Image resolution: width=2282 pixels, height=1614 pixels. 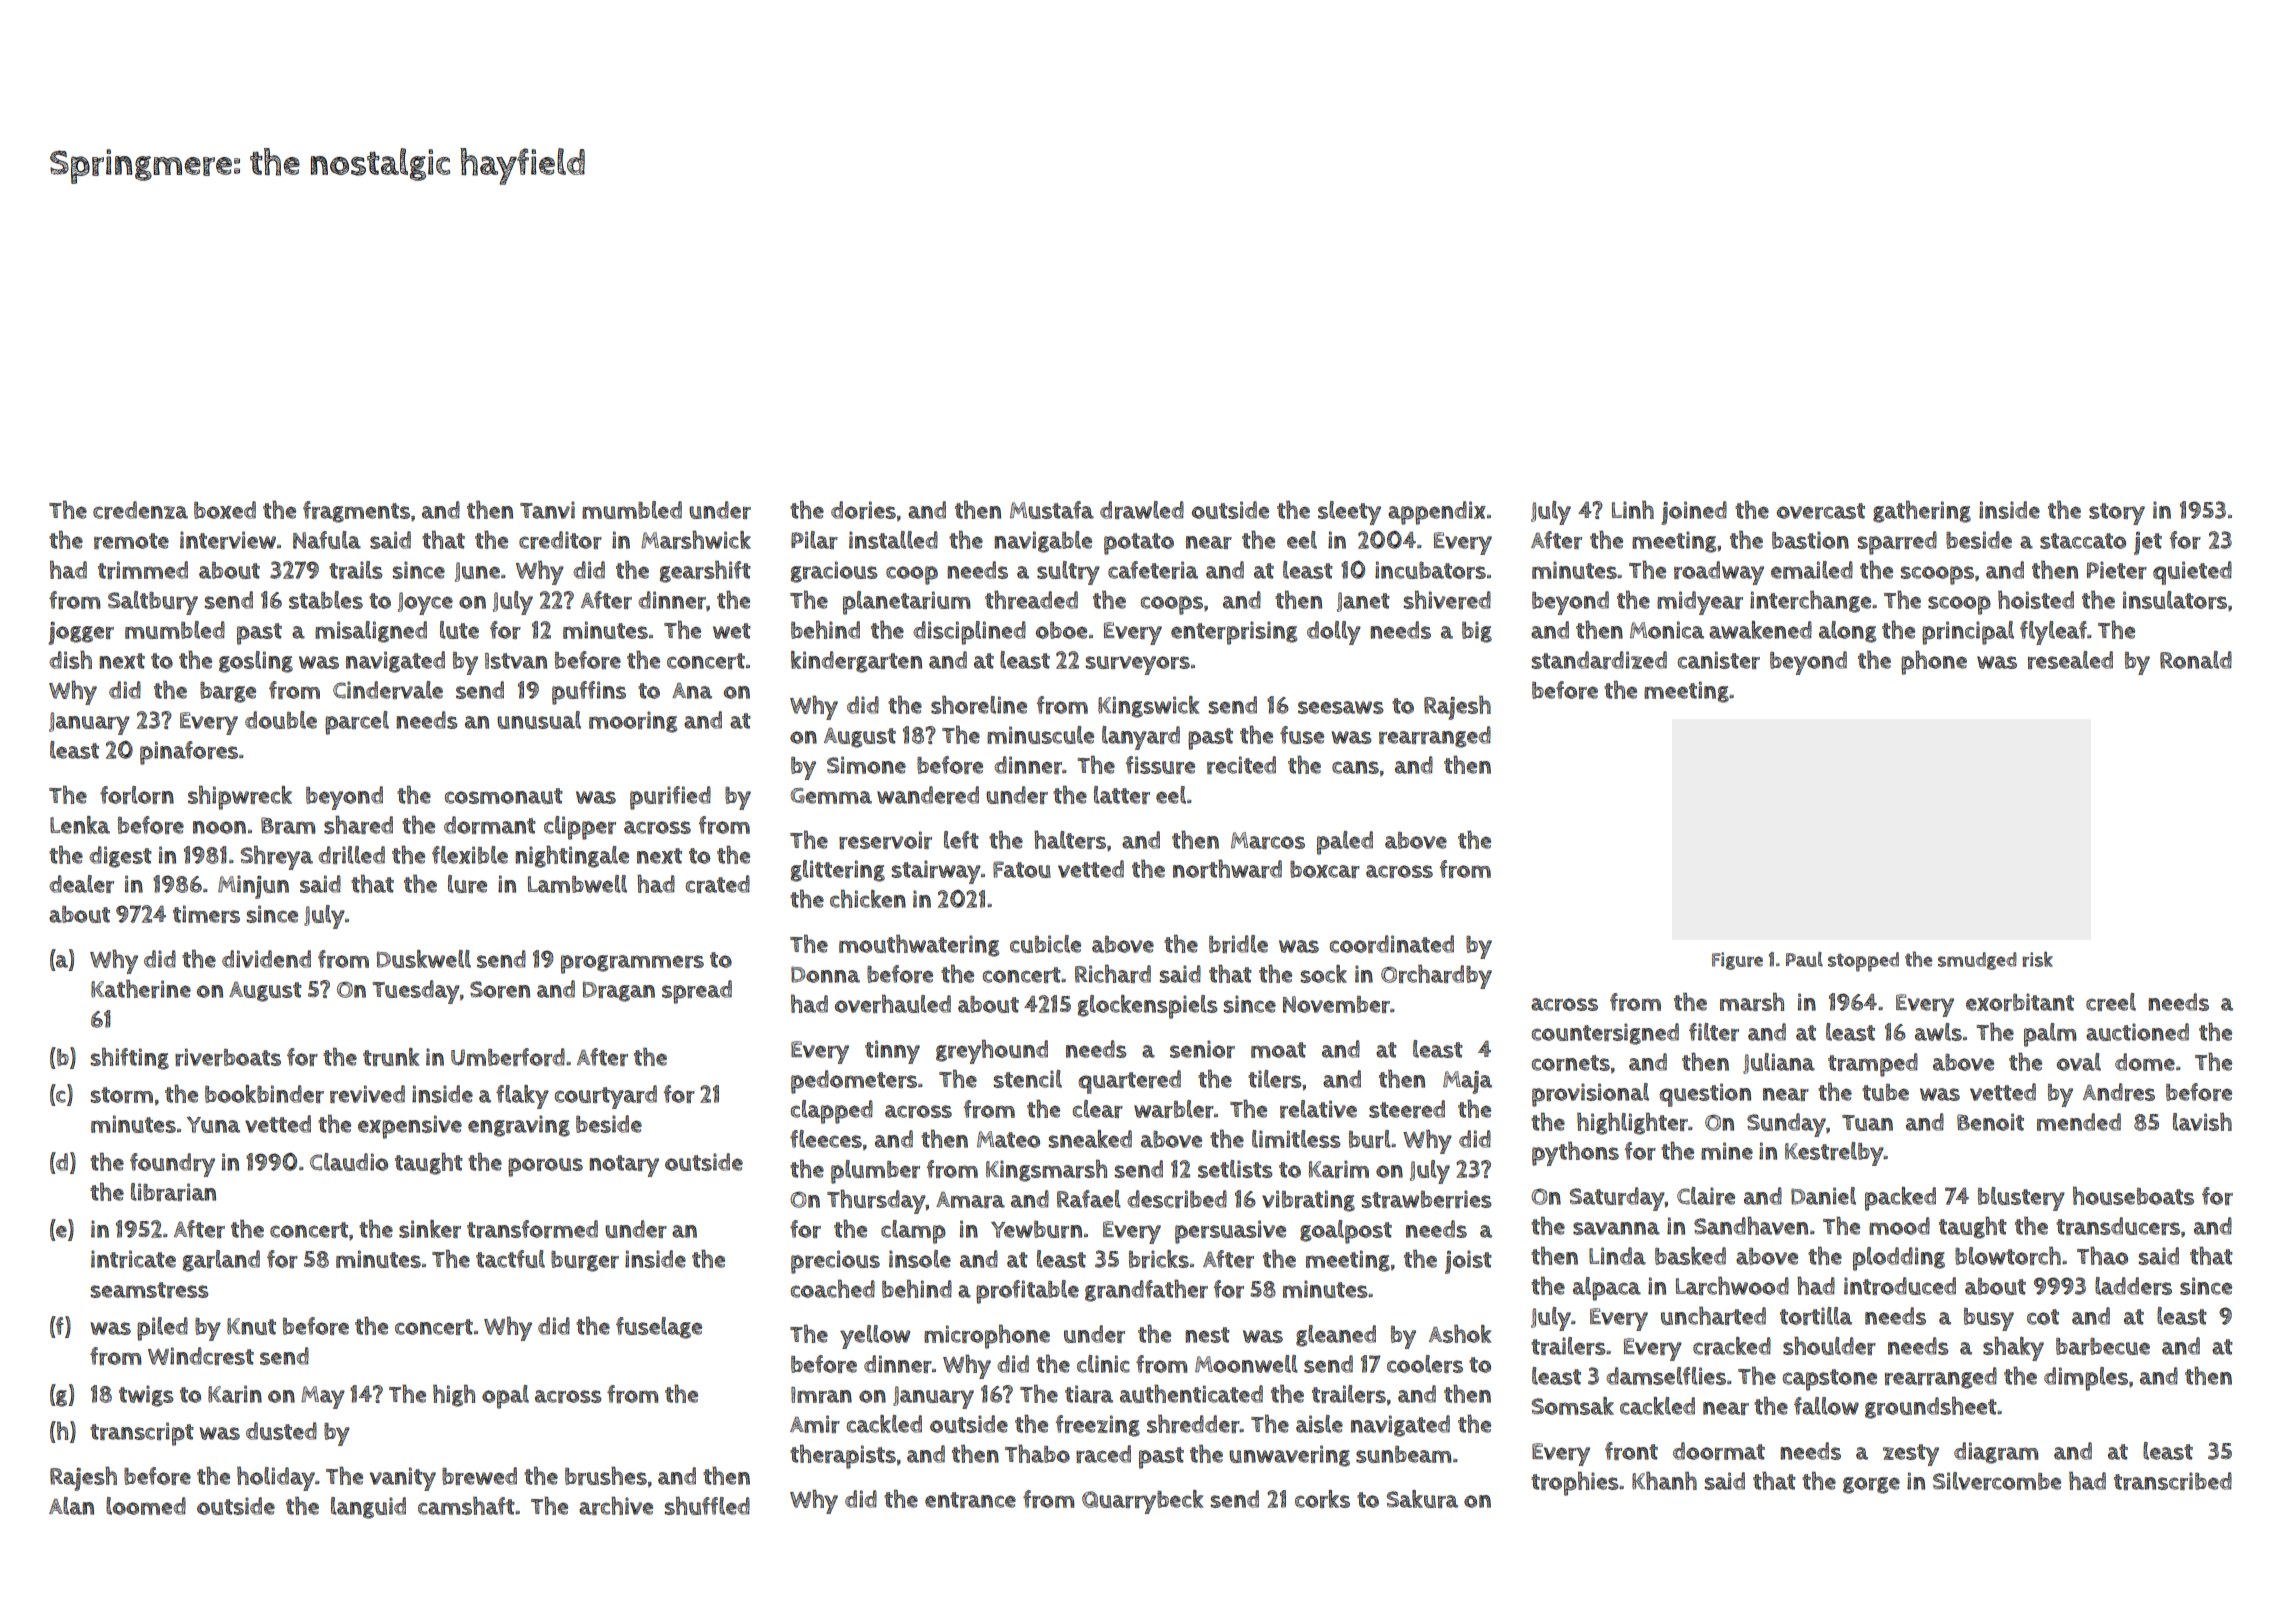 What do you see at coordinates (153, 603) in the page?
I see `Saltbury` at bounding box center [153, 603].
